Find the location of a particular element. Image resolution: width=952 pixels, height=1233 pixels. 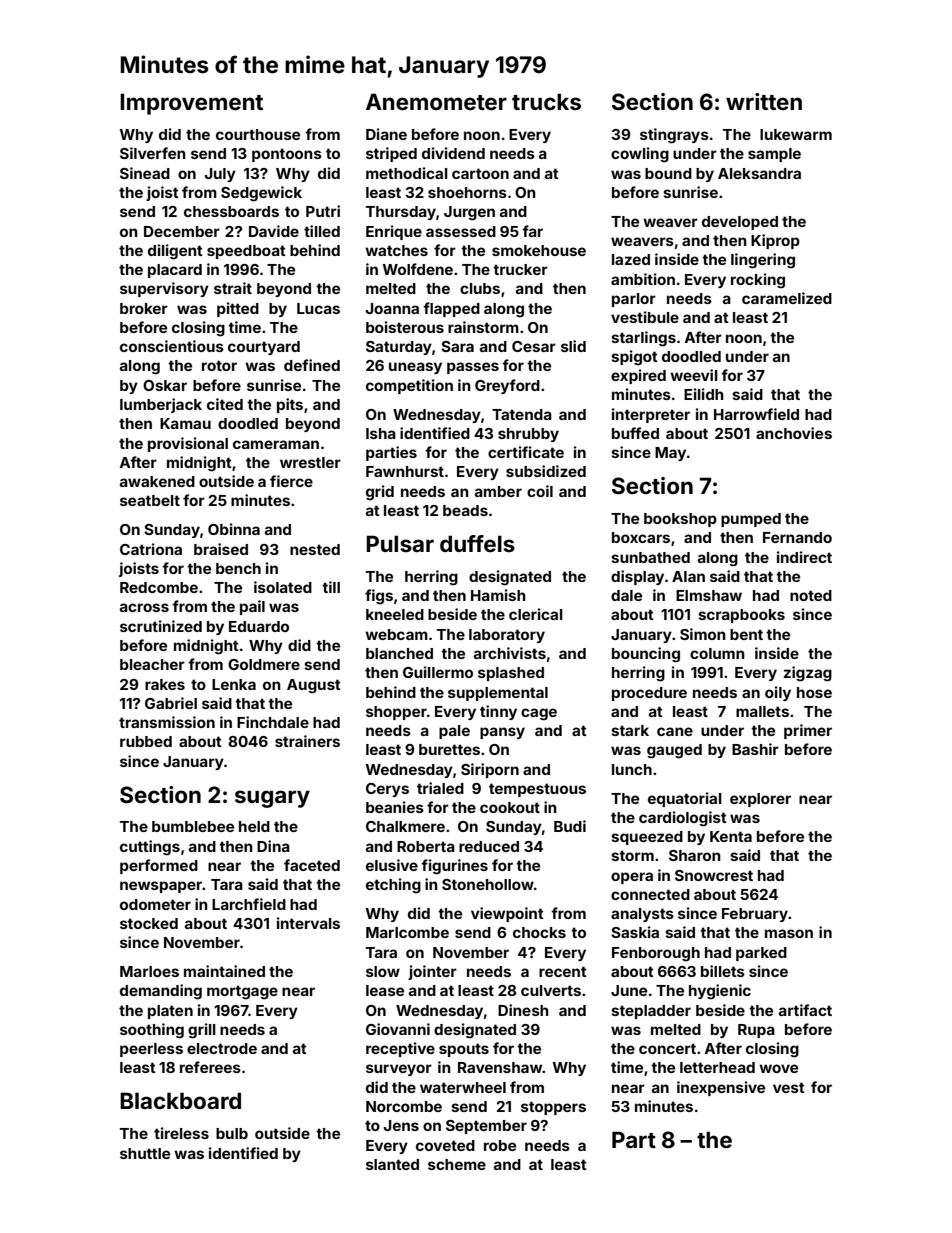

Harrowfield is located at coordinates (756, 414).
